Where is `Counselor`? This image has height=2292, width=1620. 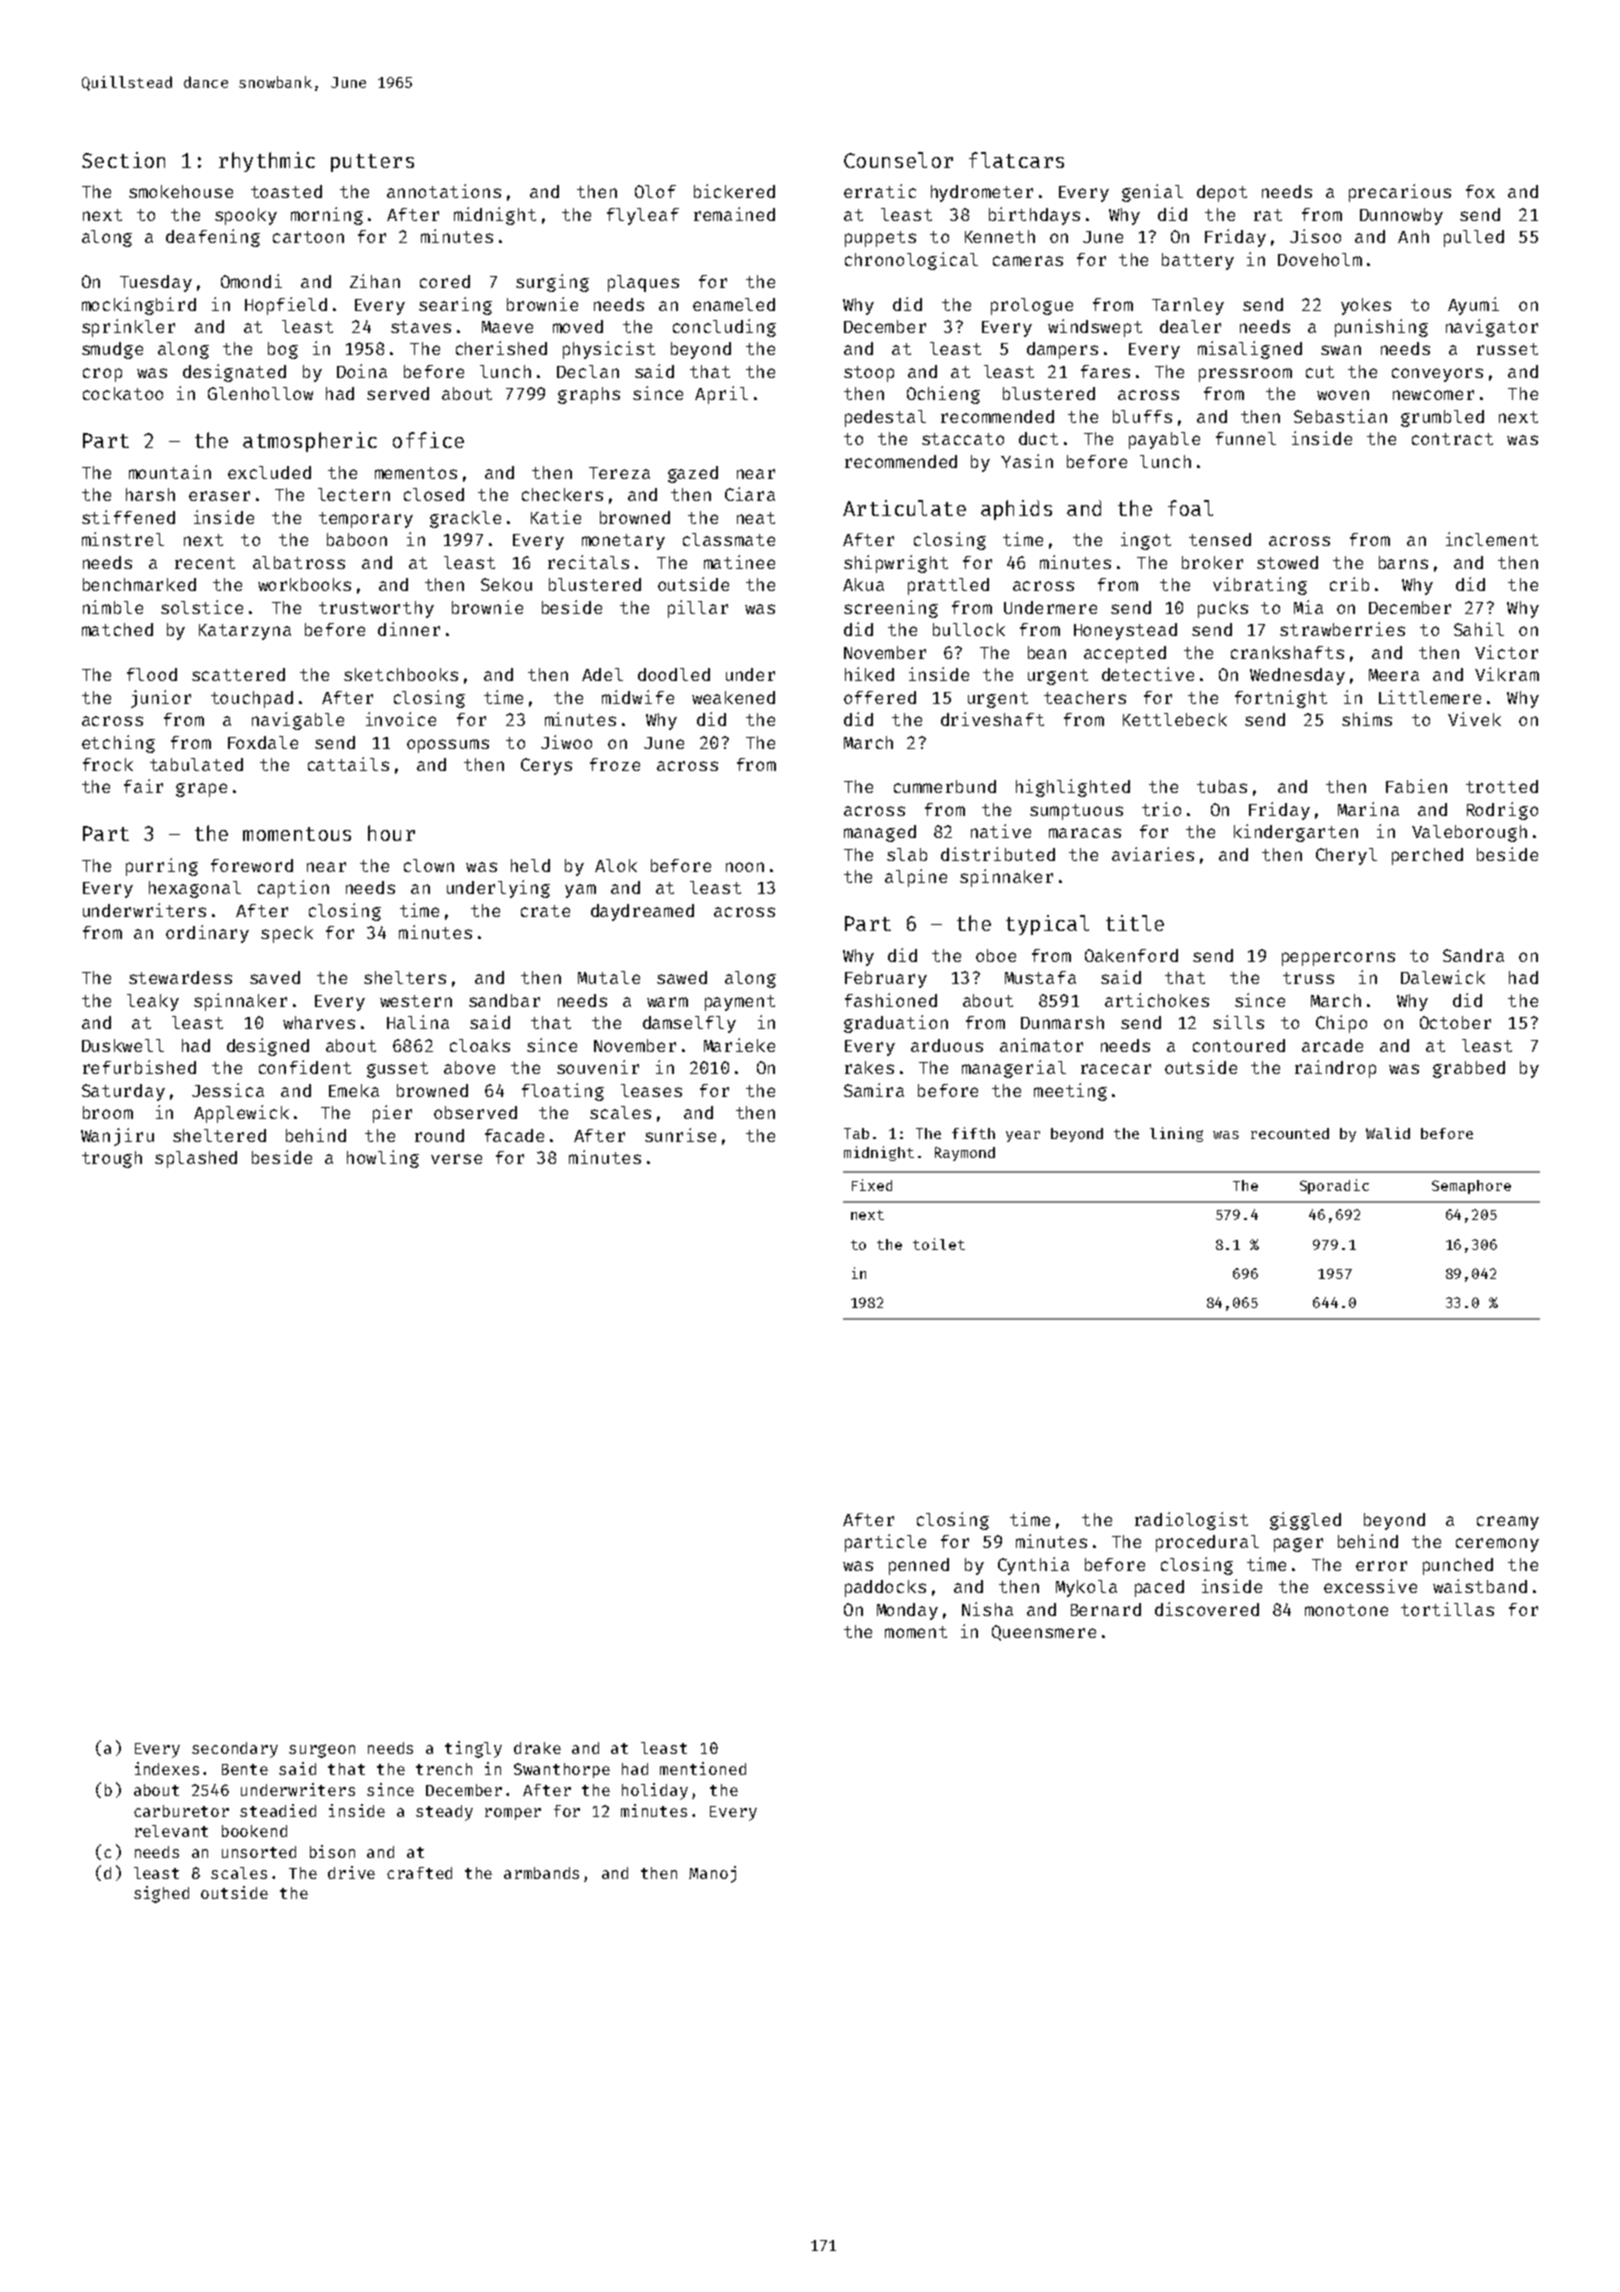 Counselor is located at coordinates (898, 160).
